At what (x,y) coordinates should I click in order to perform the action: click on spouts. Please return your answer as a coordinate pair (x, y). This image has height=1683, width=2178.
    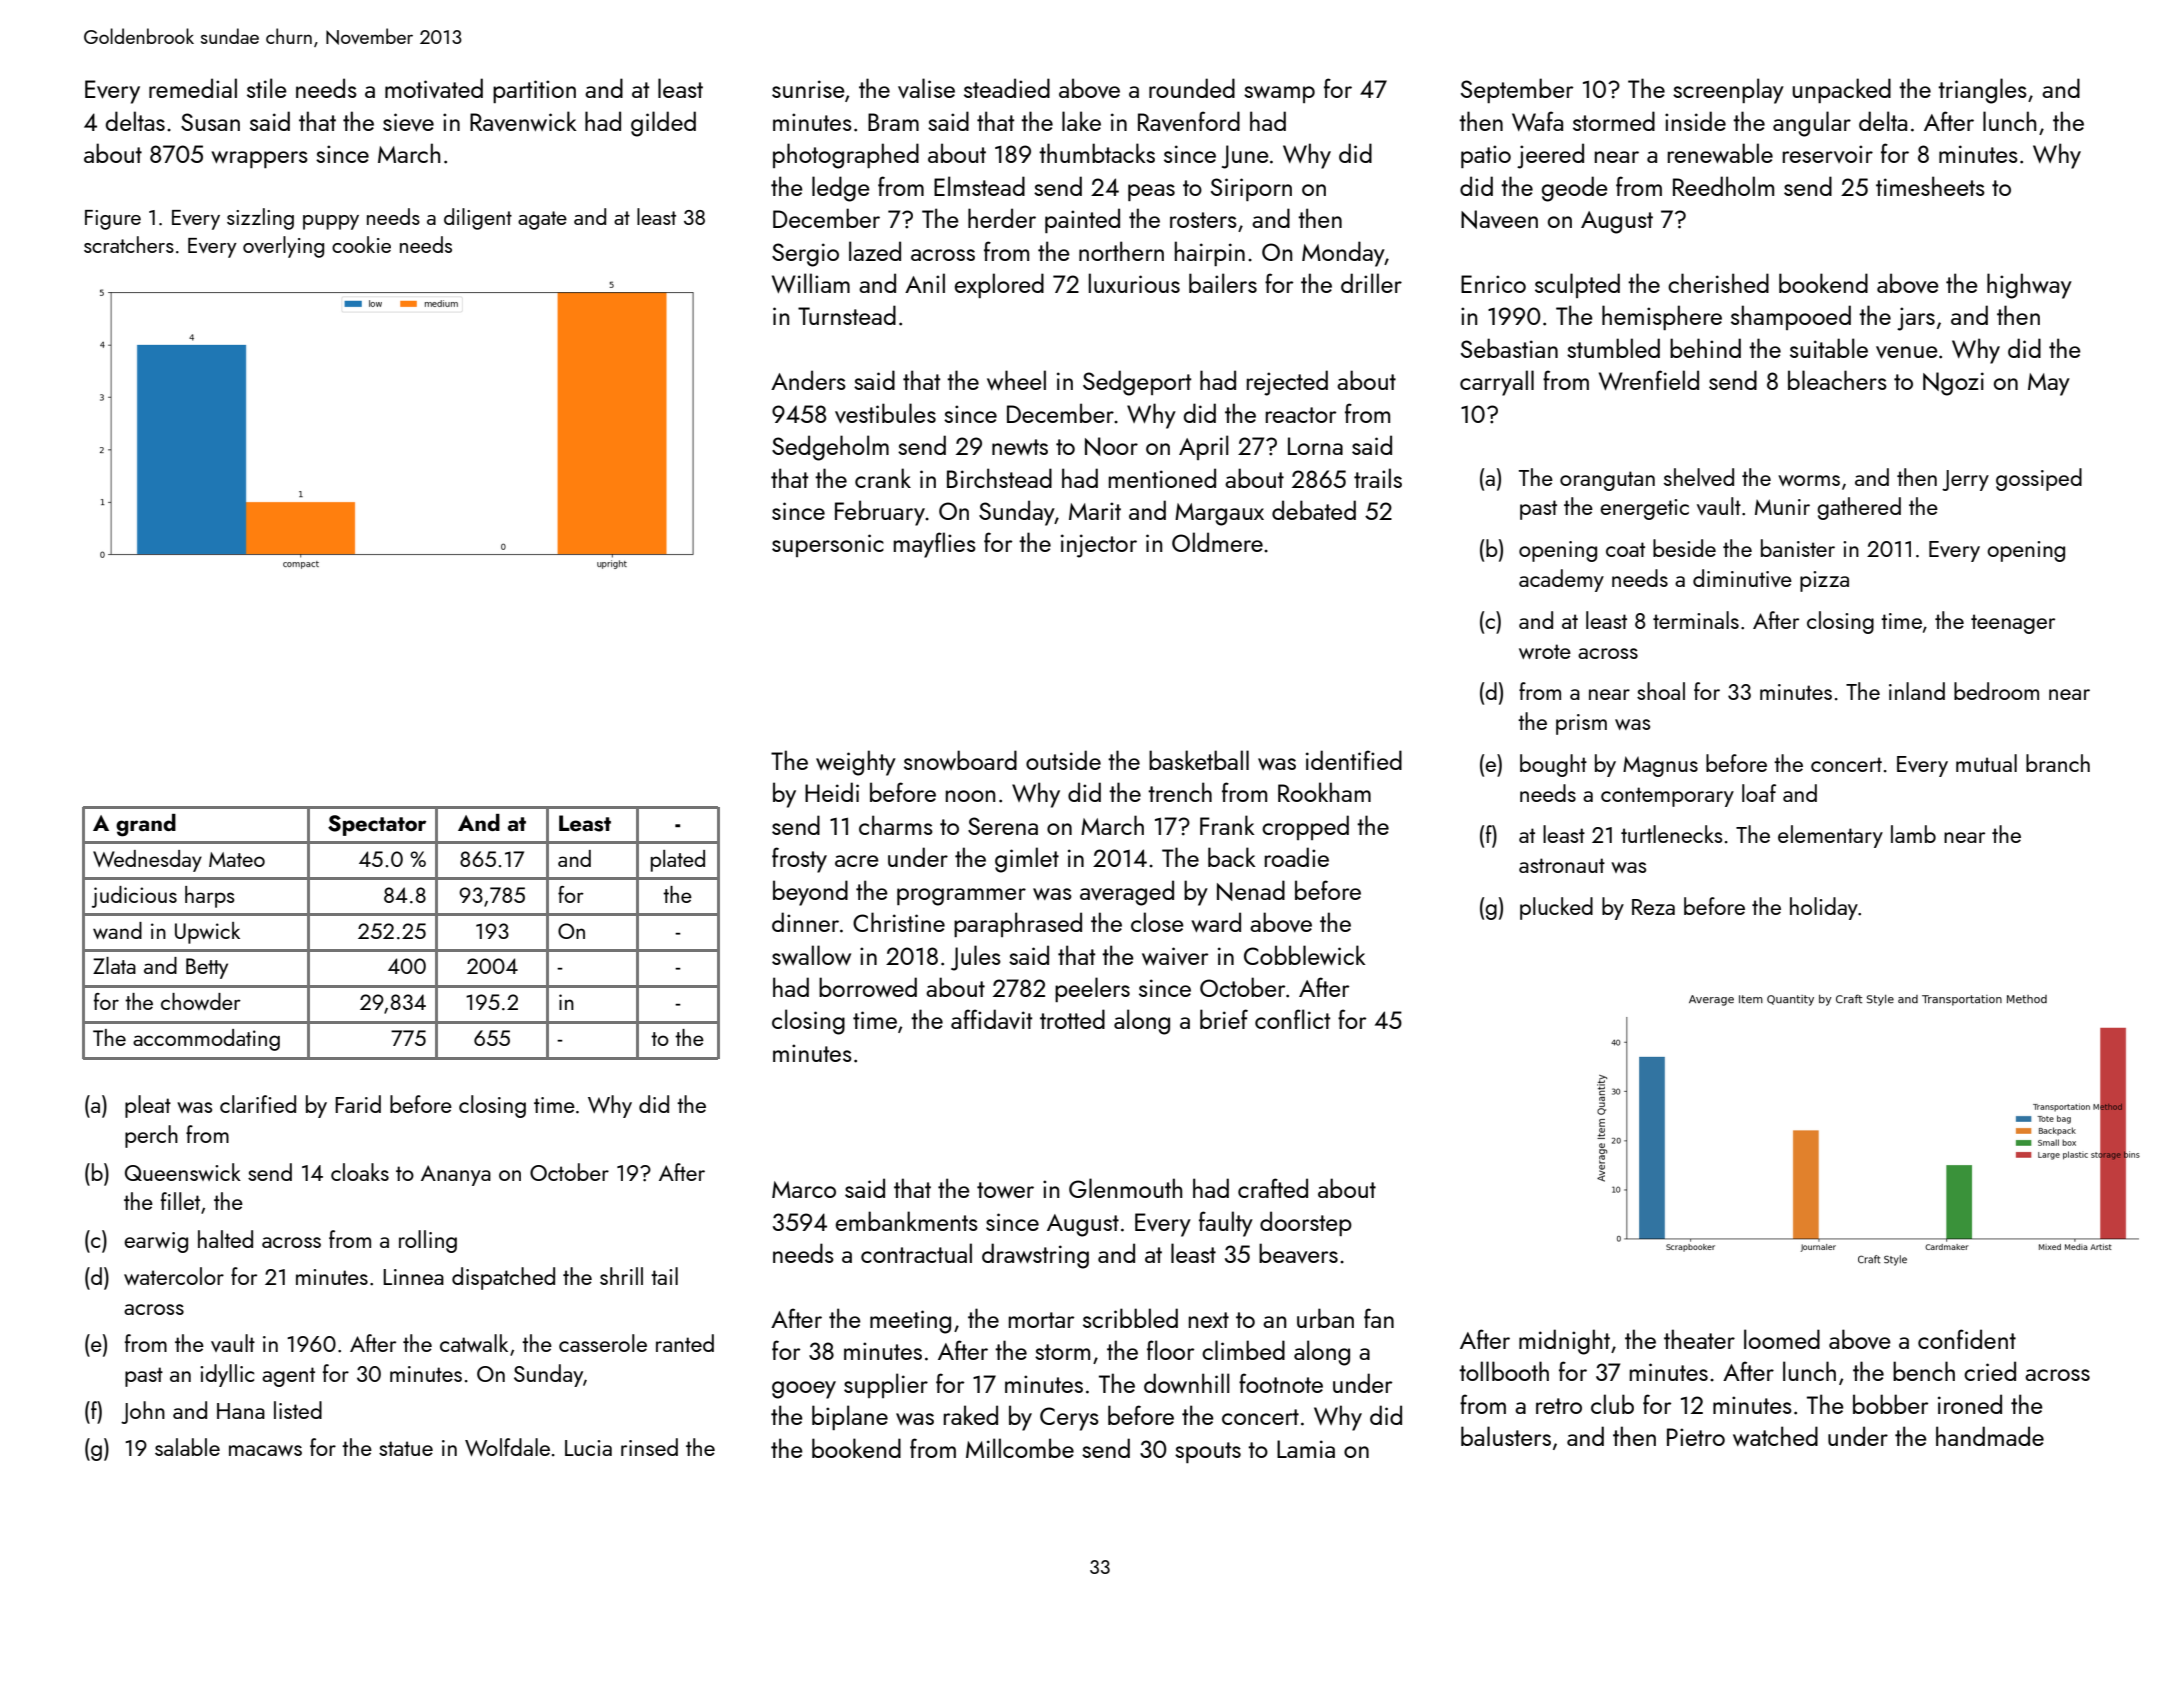
    Looking at the image, I should click on (1208, 1452).
